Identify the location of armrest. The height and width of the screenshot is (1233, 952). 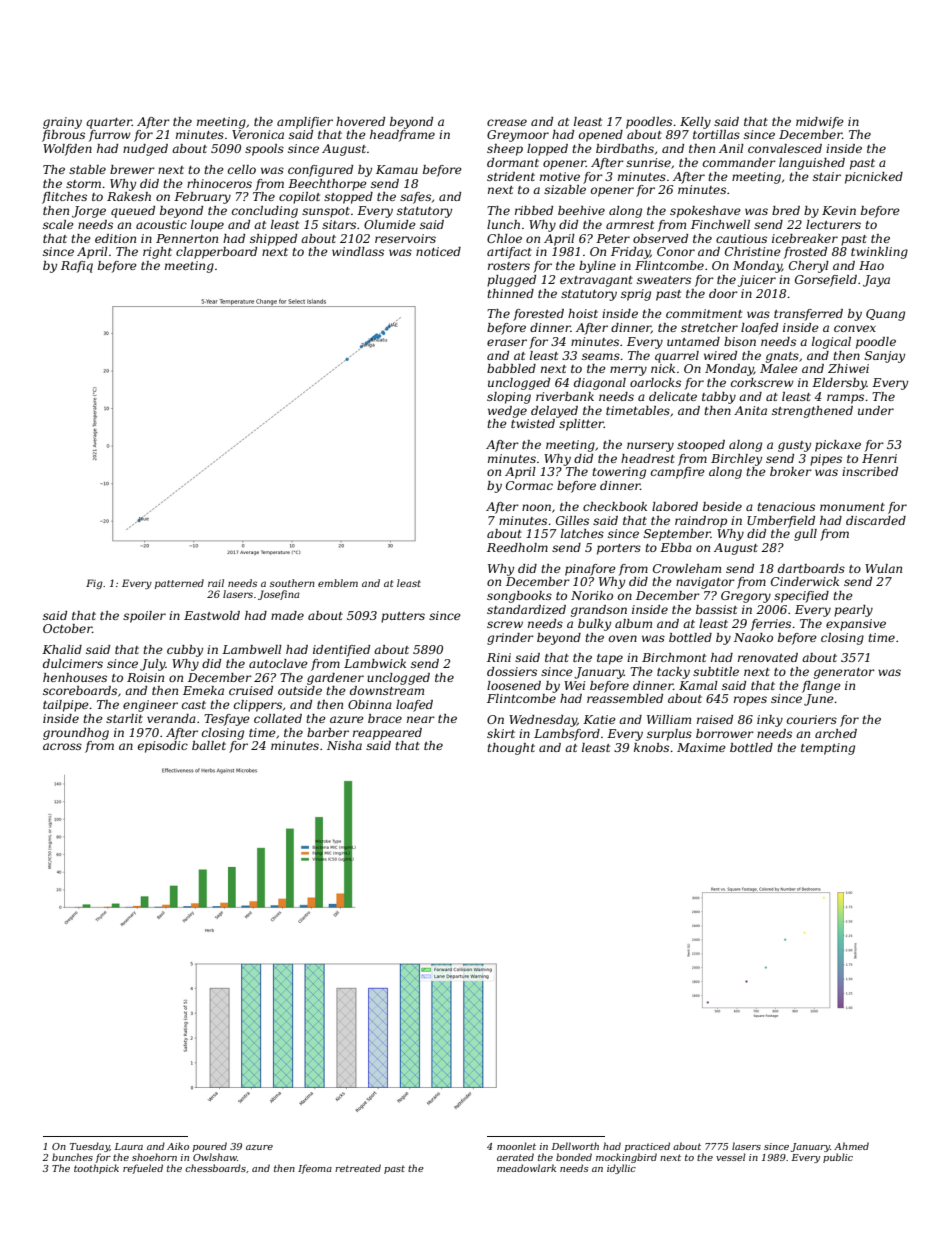
(630, 225).
